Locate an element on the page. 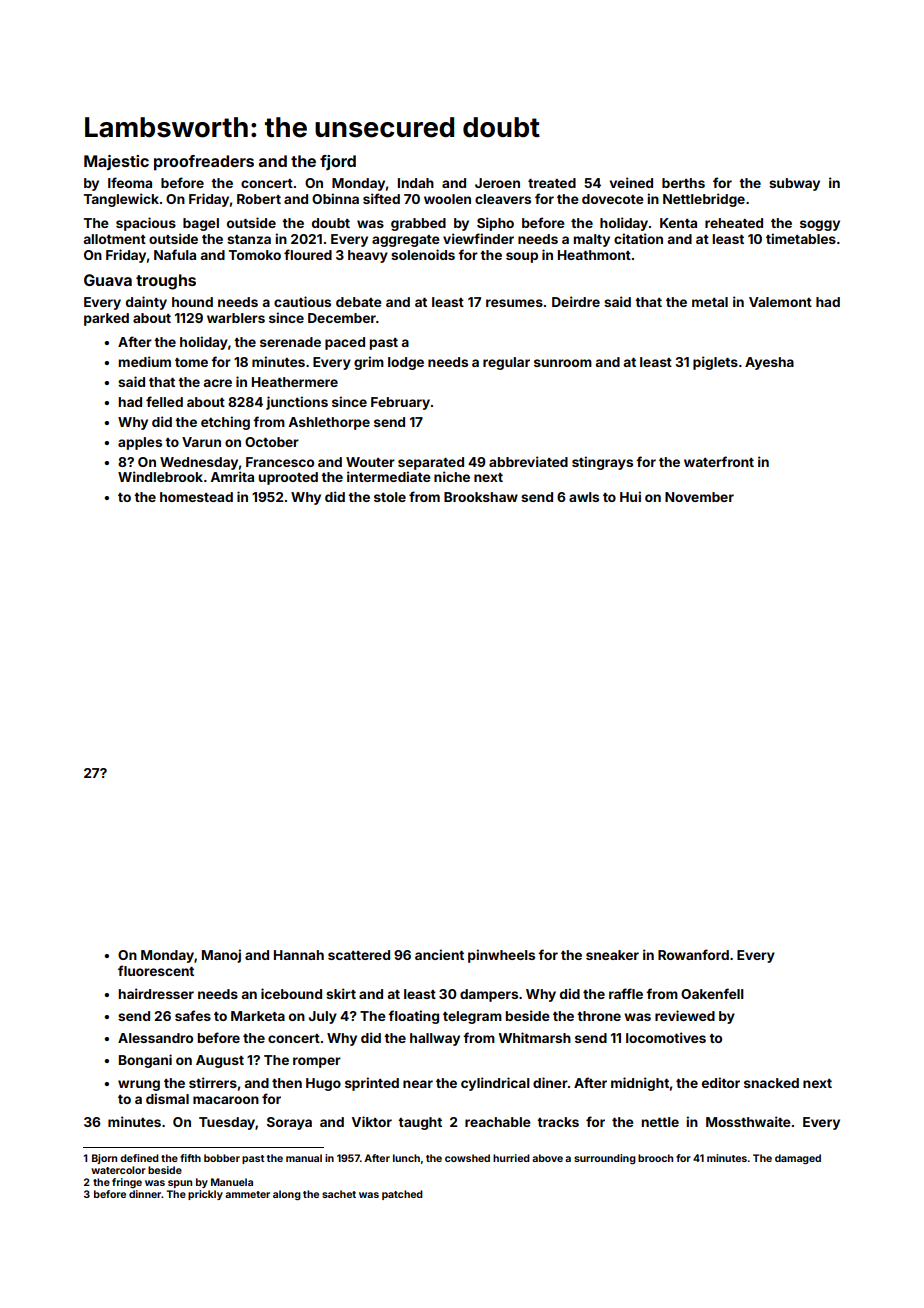  fjord is located at coordinates (338, 162).
